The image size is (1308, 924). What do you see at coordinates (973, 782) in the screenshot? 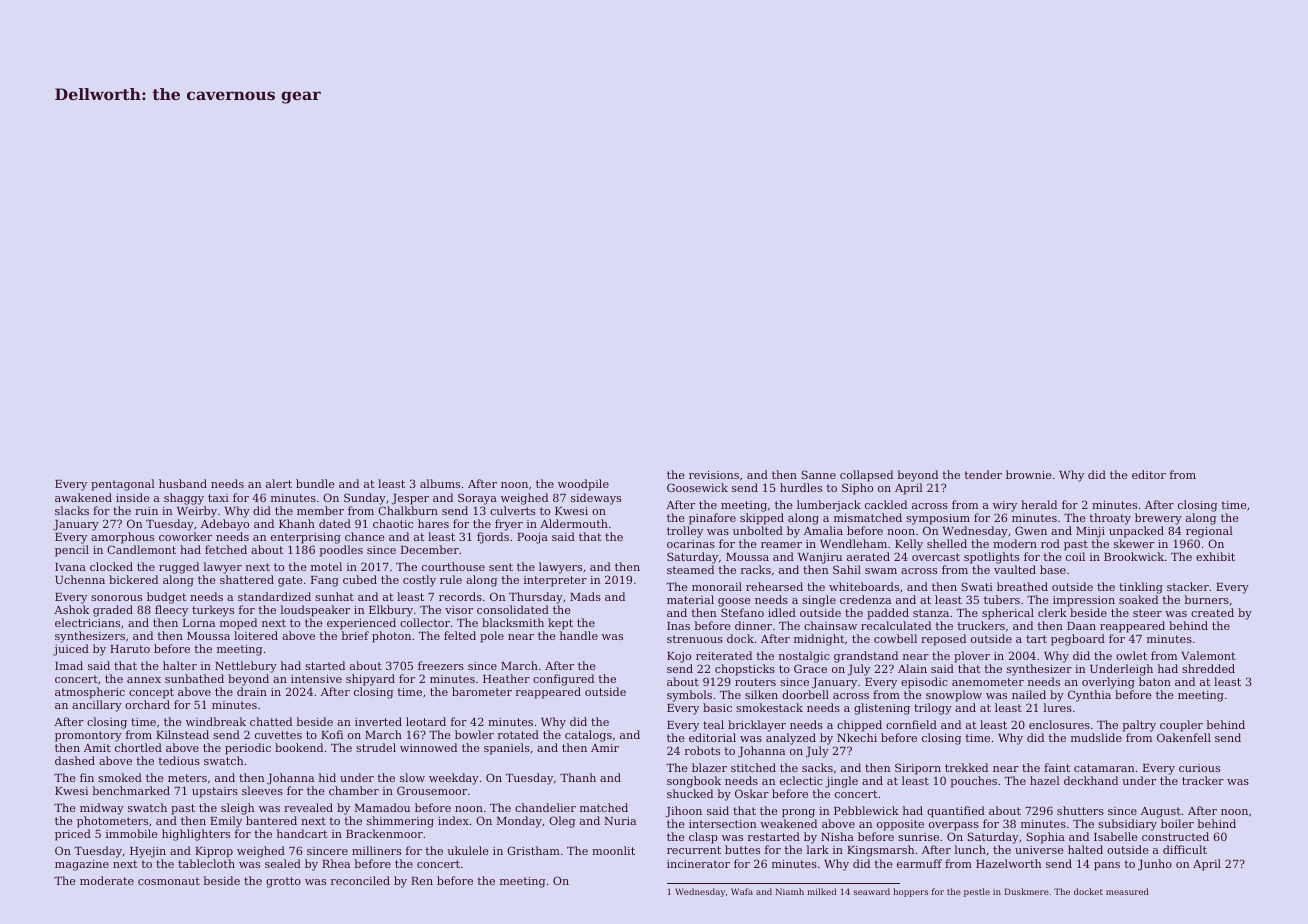
I see `pouches` at bounding box center [973, 782].
